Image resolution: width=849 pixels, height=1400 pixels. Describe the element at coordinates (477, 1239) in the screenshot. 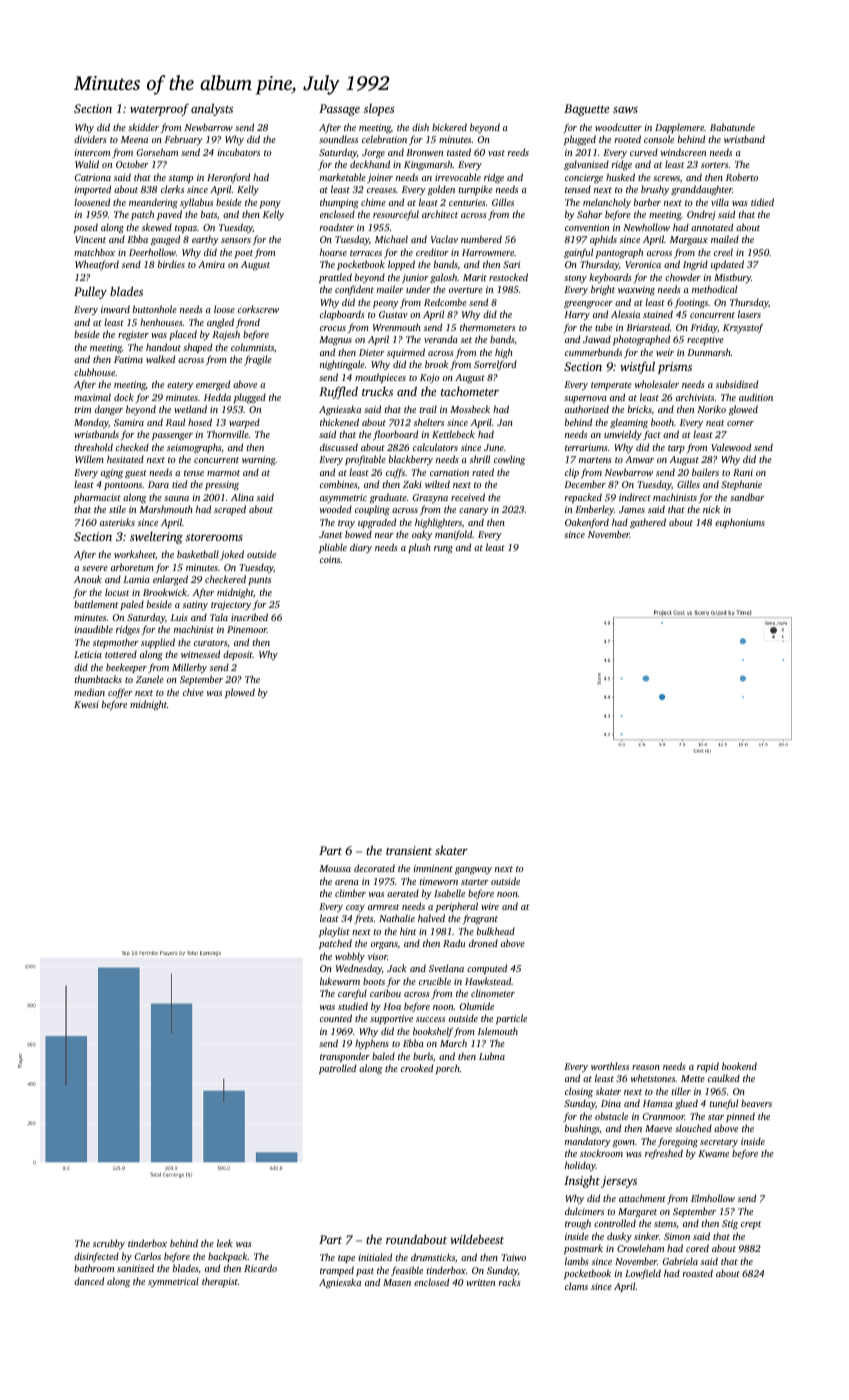

I see `wildebeest` at that location.
